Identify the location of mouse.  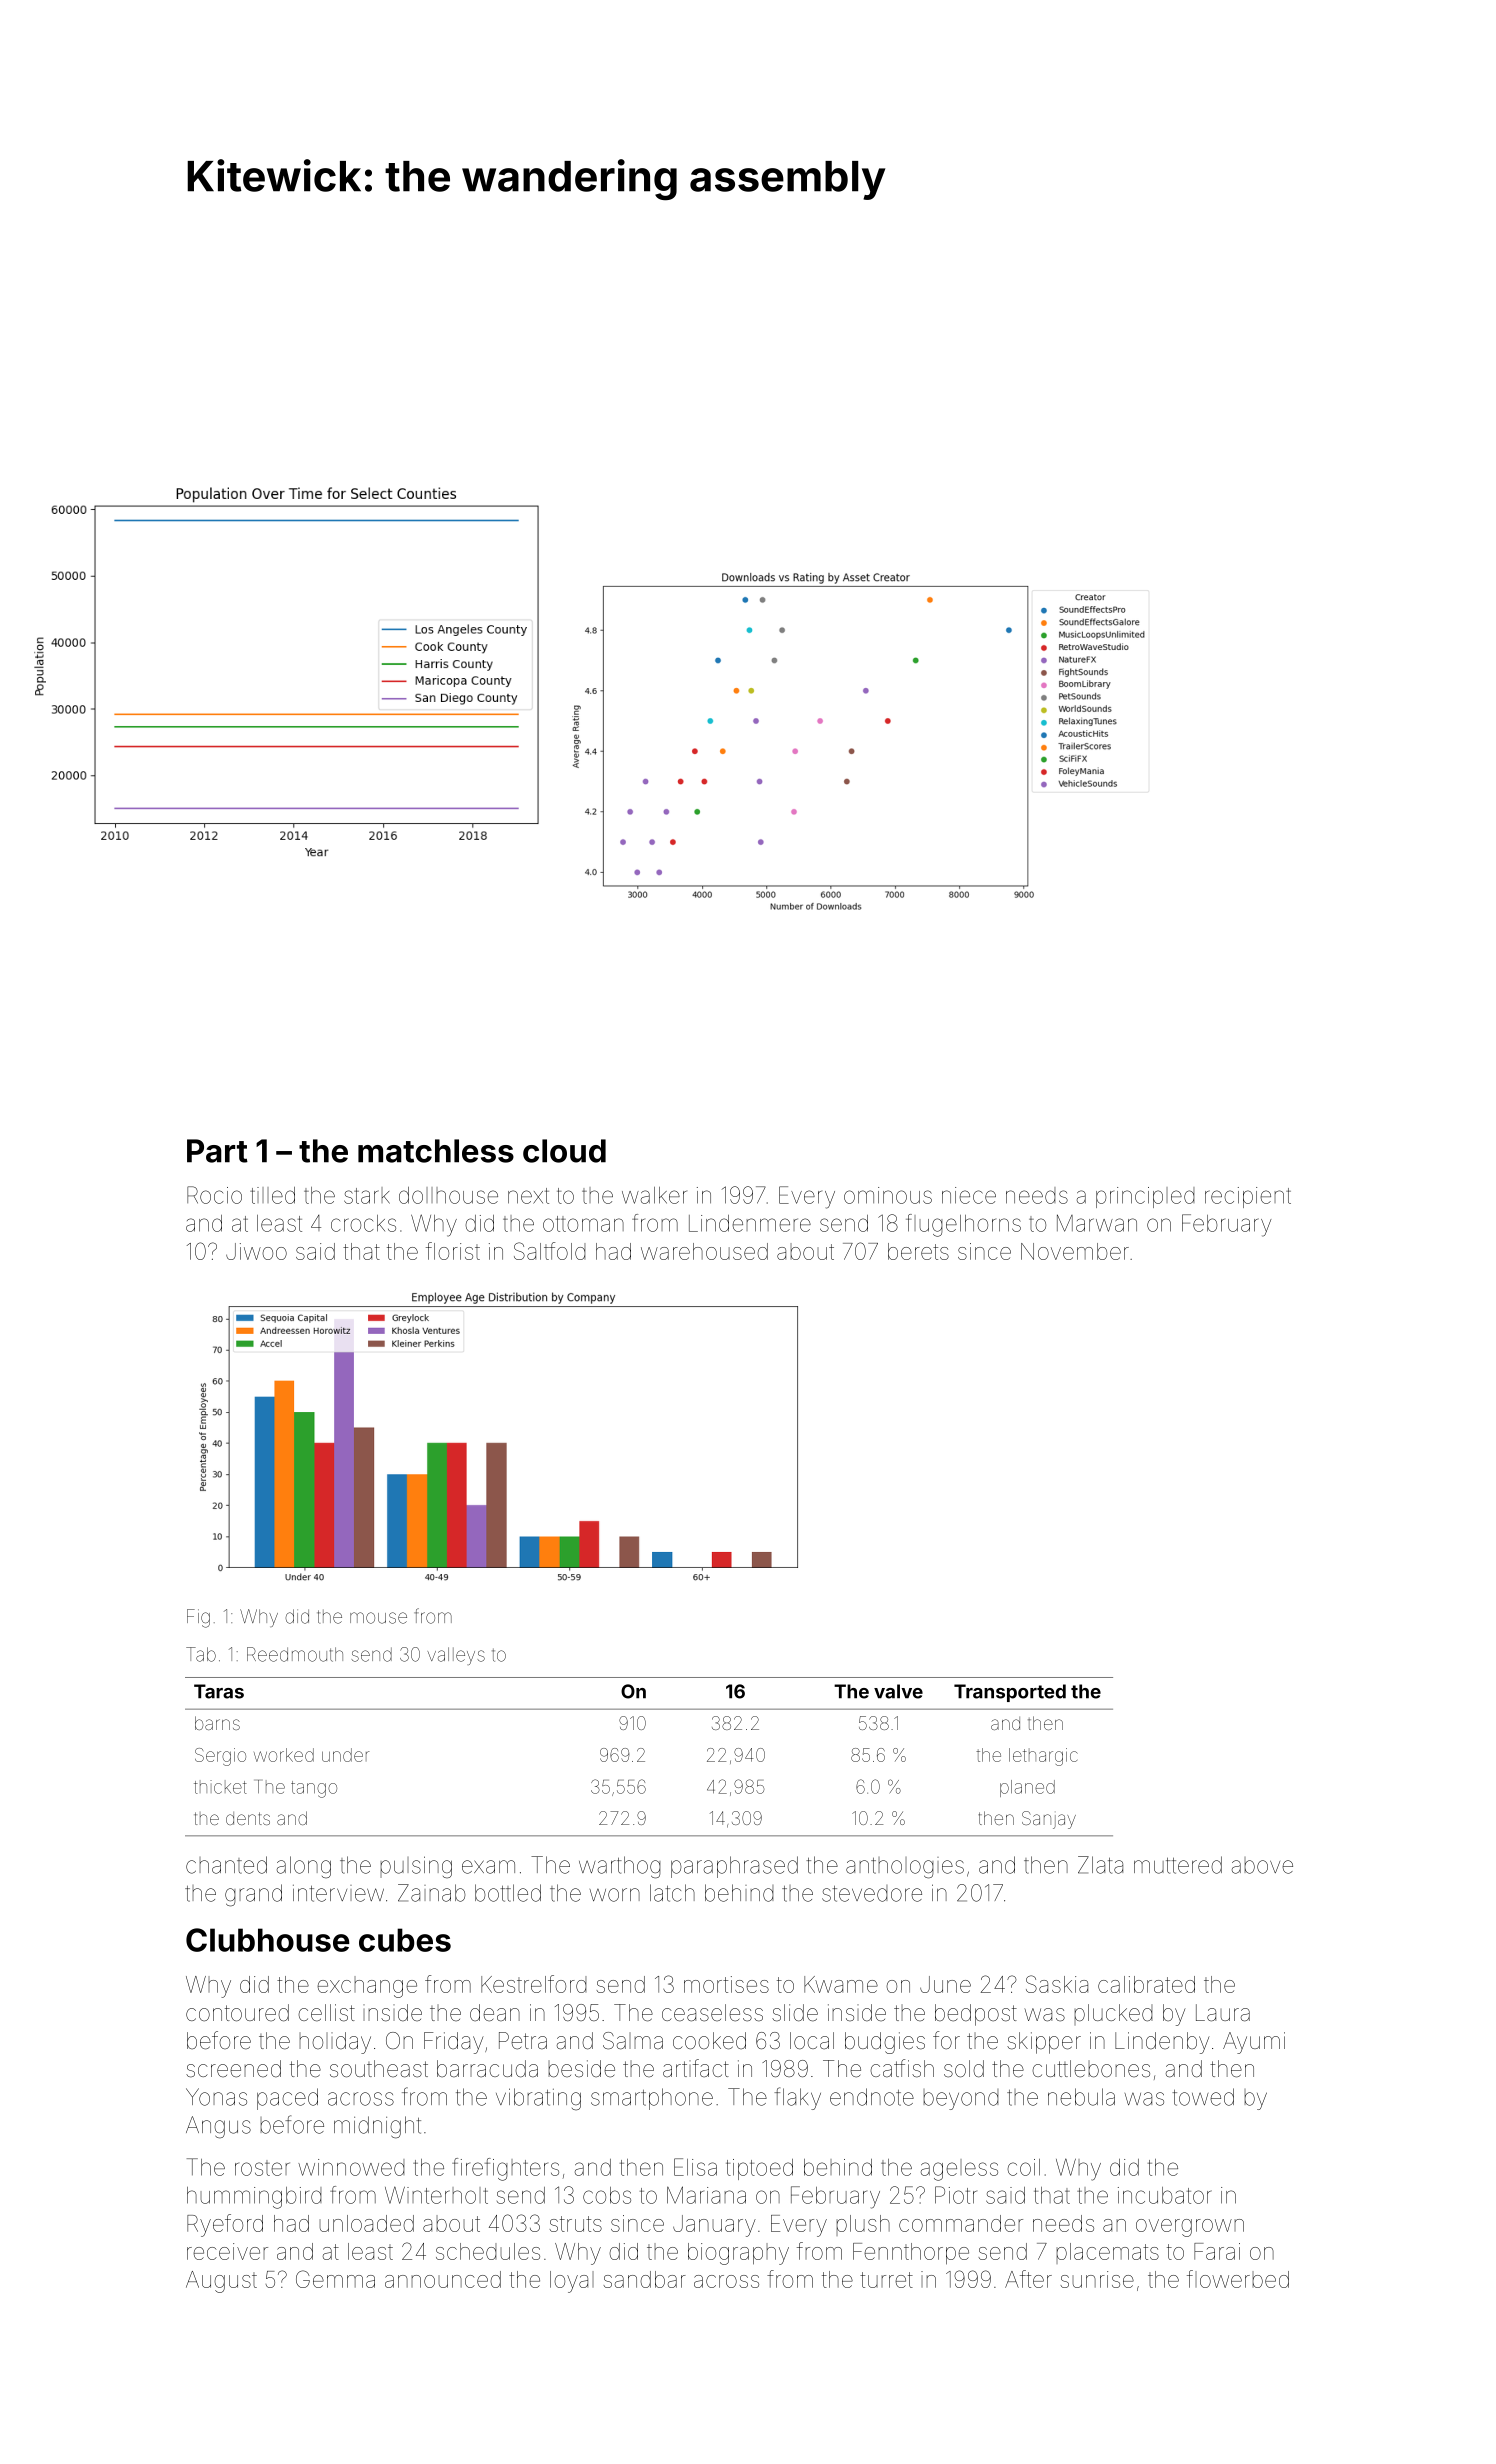
(378, 1618).
